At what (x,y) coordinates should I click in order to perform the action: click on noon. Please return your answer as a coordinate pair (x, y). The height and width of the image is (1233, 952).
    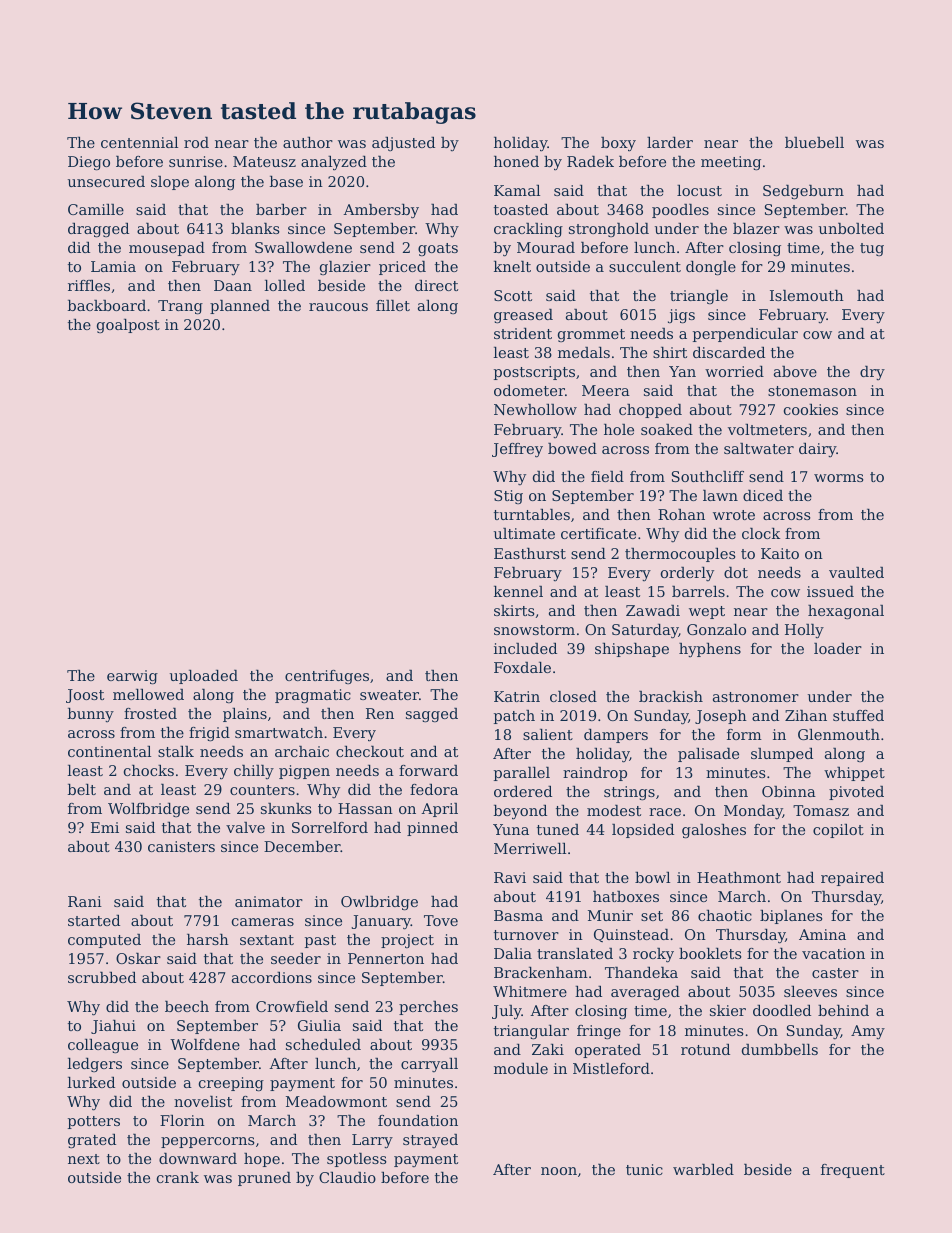
    Looking at the image, I should click on (559, 1171).
